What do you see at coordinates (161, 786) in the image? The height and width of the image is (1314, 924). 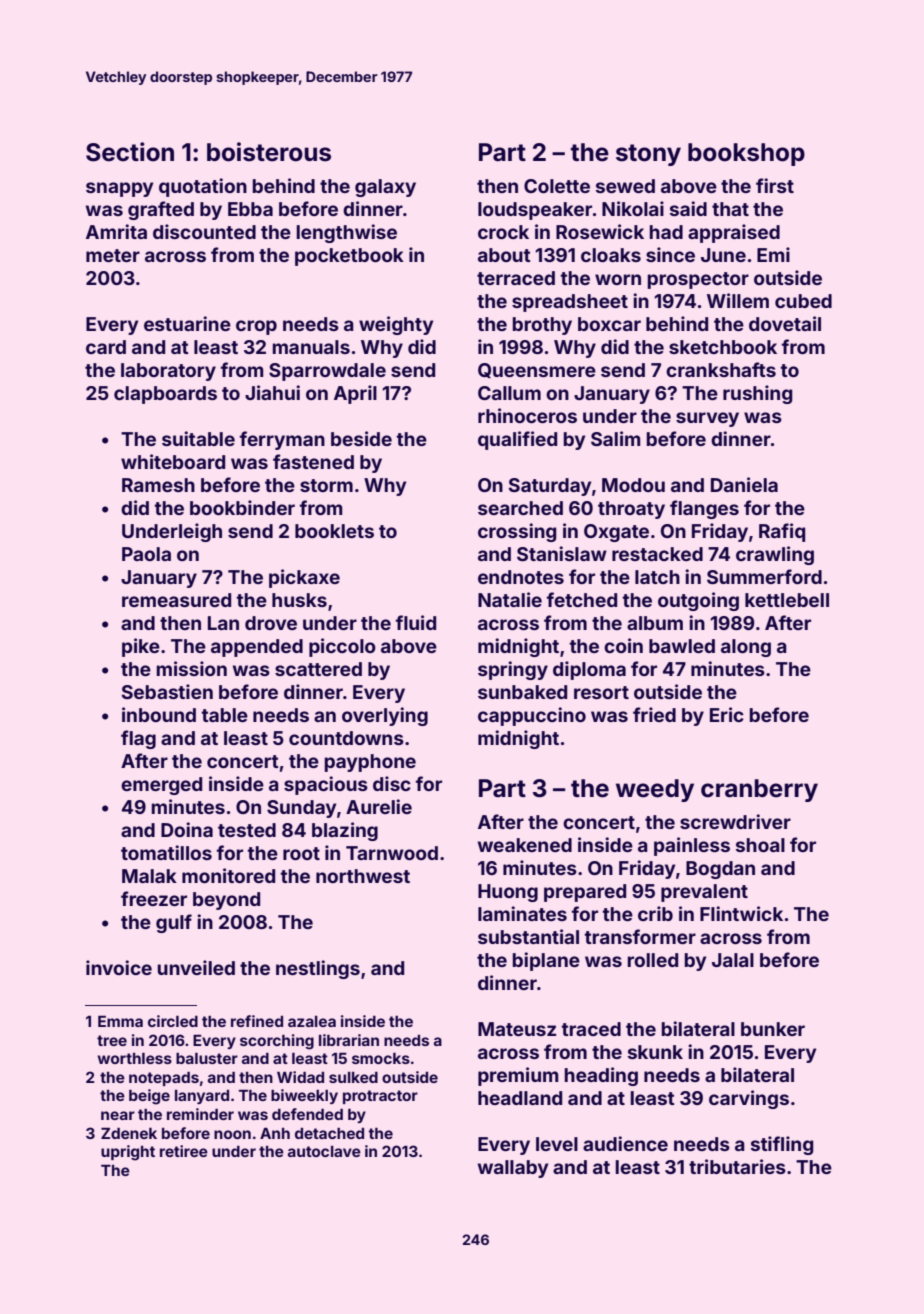 I see `emerged` at bounding box center [161, 786].
